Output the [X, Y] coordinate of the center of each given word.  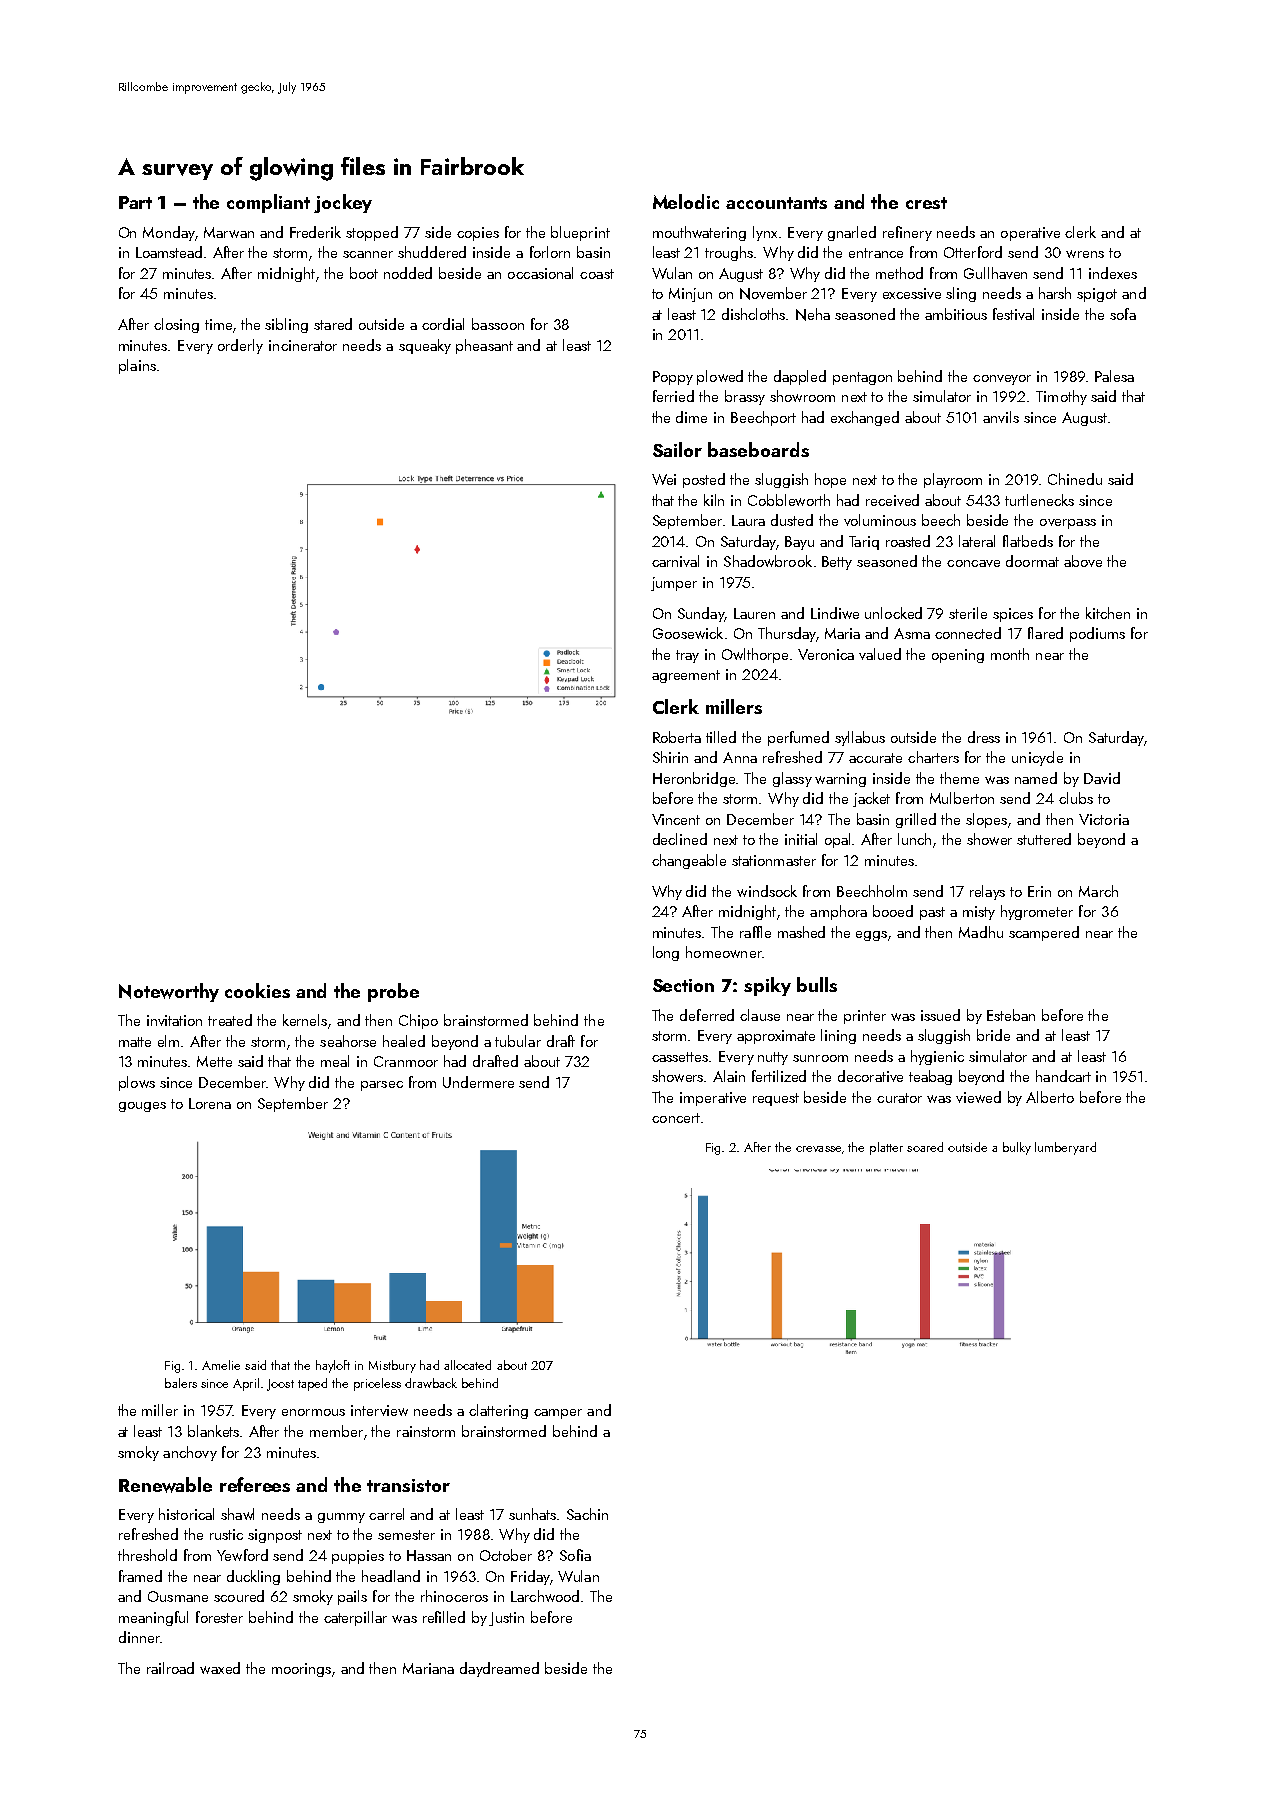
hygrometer [1037, 912]
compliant [268, 203]
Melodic [686, 201]
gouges [142, 1107]
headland [391, 1576]
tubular [518, 1041]
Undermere [478, 1082]
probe [393, 992]
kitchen [1108, 613]
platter [886, 1148]
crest [926, 203]
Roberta [677, 737]
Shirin [670, 757]
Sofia [575, 1555]
